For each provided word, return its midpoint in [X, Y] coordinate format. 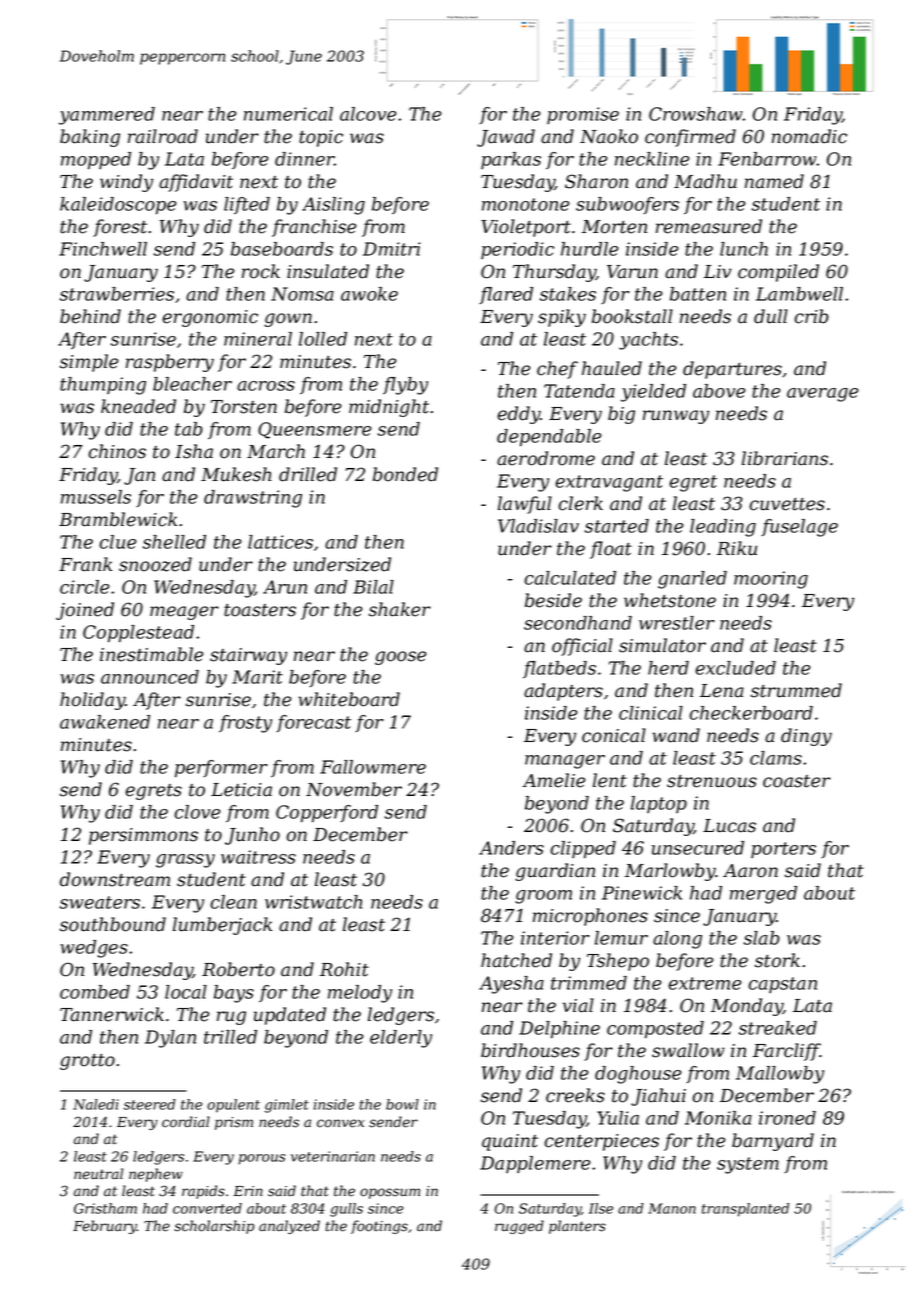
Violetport [526, 228]
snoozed [155, 564]
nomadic [809, 136]
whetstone [670, 600]
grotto [87, 1062]
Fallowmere [373, 767]
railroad [163, 136]
